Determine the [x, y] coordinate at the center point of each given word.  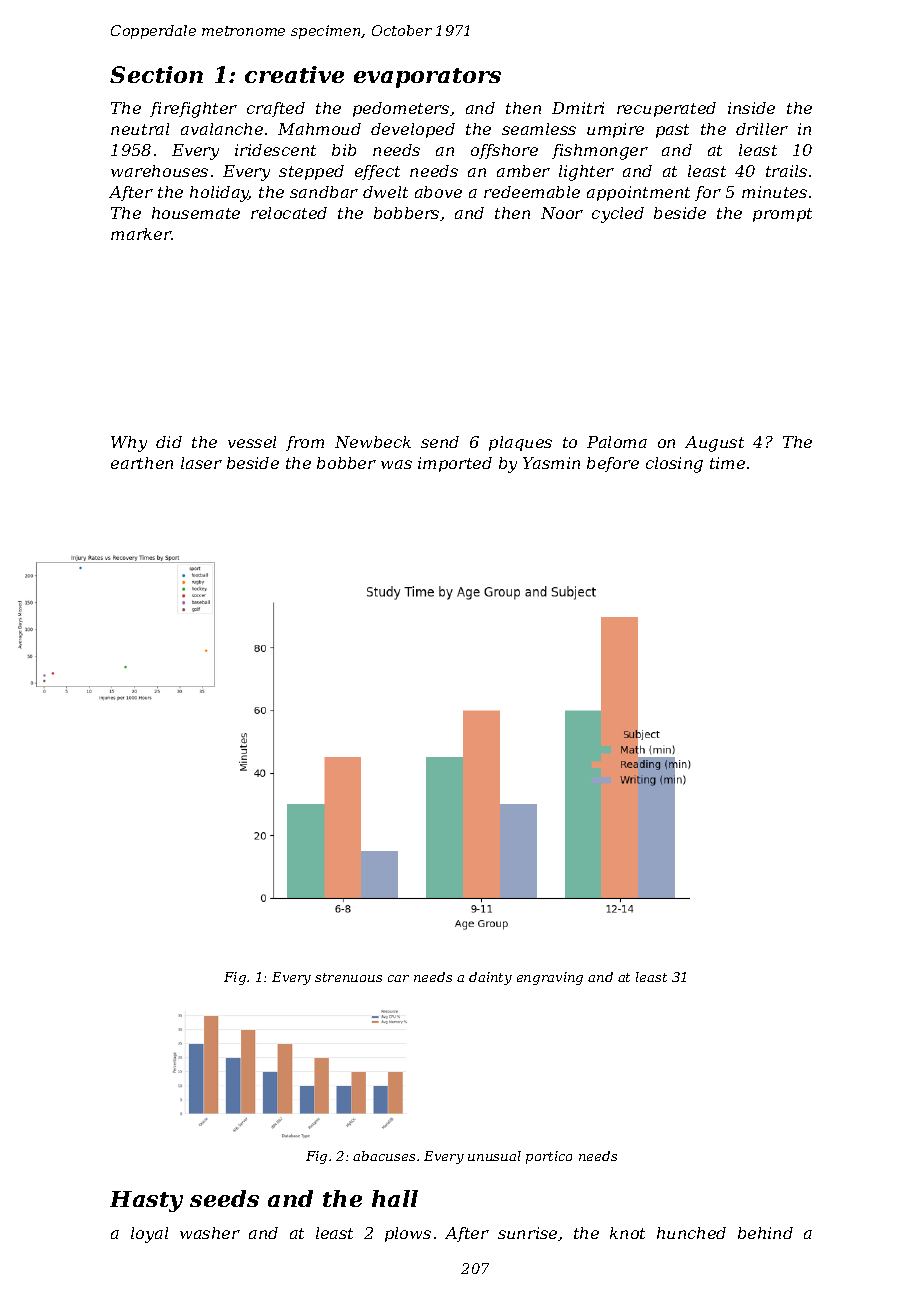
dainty [490, 978]
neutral [140, 129]
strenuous [348, 977]
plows [408, 1234]
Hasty [146, 1201]
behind [765, 1233]
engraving [550, 978]
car [398, 978]
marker [141, 234]
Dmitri [578, 108]
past [672, 131]
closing [674, 465]
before [613, 464]
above [438, 192]
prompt [782, 215]
